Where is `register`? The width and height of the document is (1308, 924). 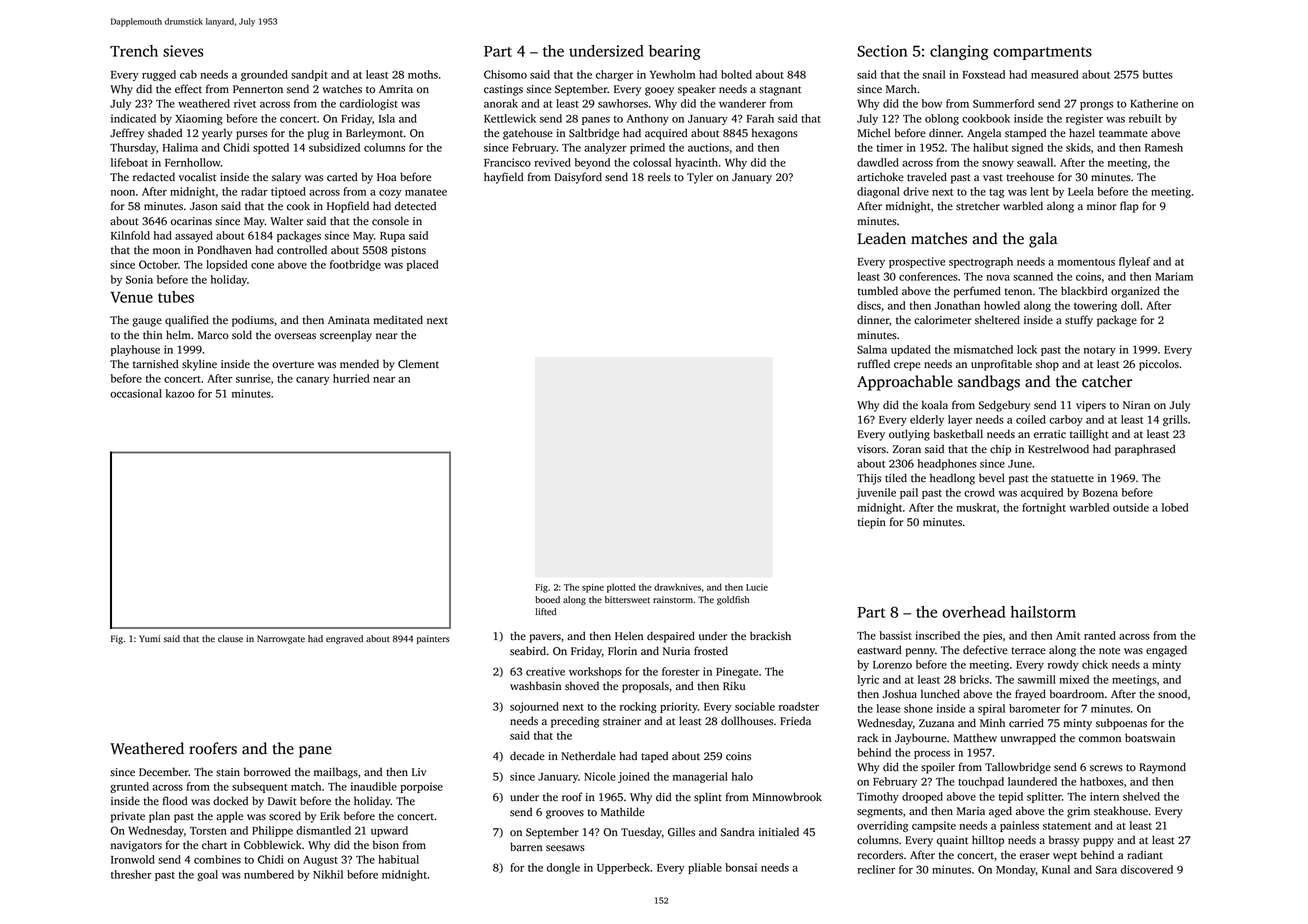
register is located at coordinates (1084, 119).
